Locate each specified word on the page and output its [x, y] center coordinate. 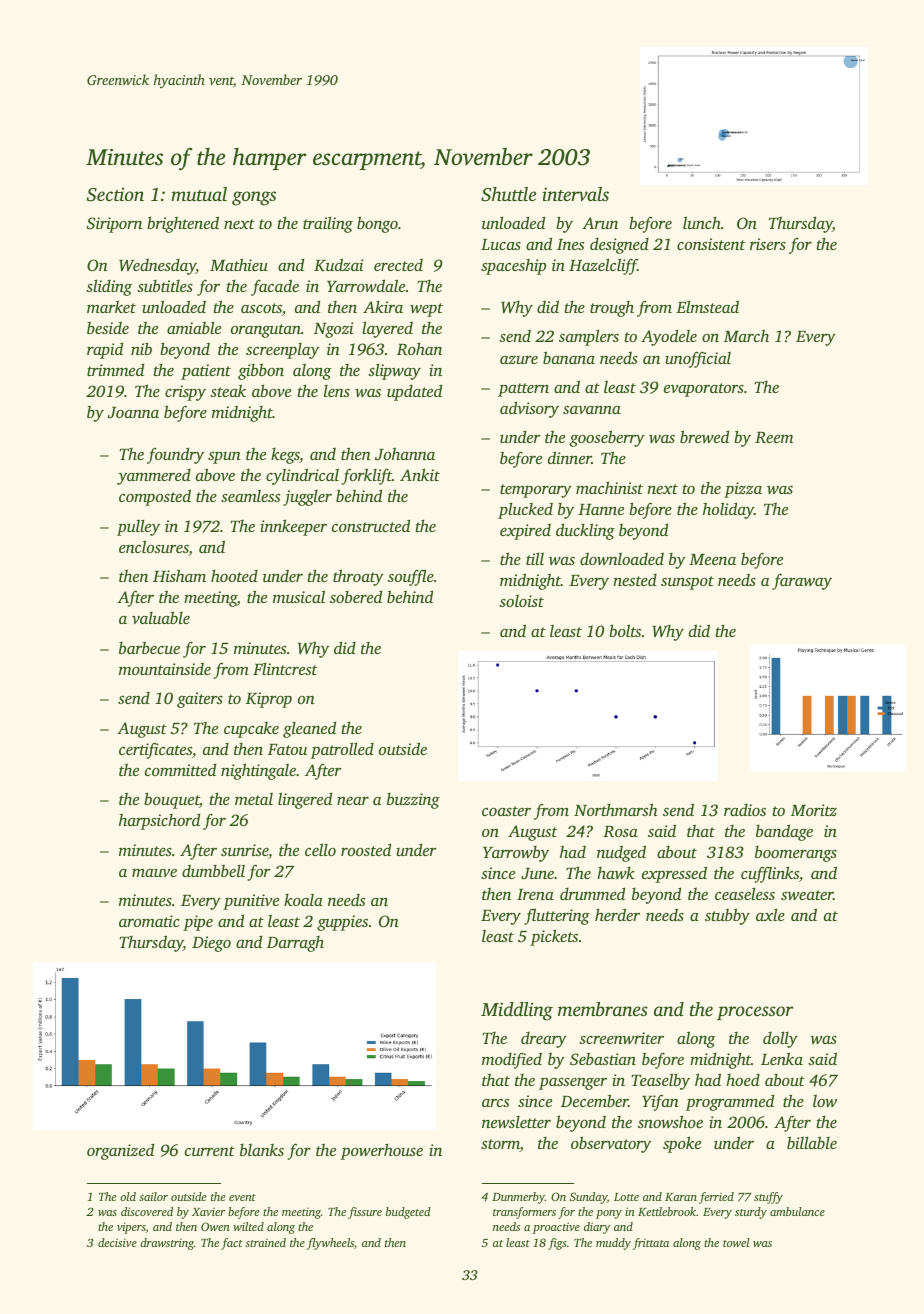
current [210, 1151]
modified [512, 1061]
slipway [394, 371]
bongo [377, 224]
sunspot [687, 583]
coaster [506, 811]
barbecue [149, 648]
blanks [262, 1150]
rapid [105, 350]
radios [745, 810]
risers [768, 244]
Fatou [287, 749]
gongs [254, 198]
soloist [521, 601]
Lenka [782, 1058]
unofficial [698, 360]
